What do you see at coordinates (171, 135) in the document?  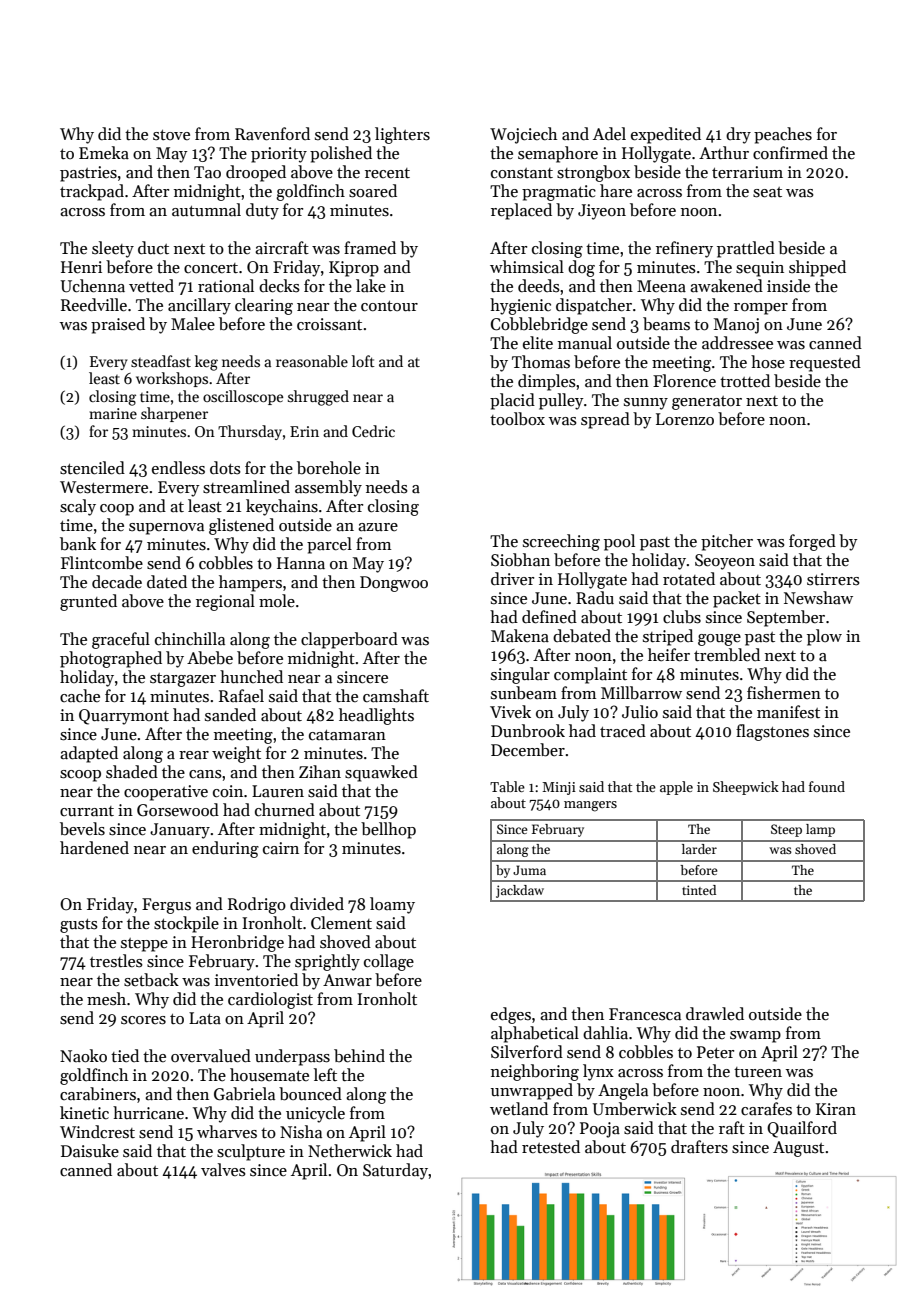 I see `stove` at bounding box center [171, 135].
